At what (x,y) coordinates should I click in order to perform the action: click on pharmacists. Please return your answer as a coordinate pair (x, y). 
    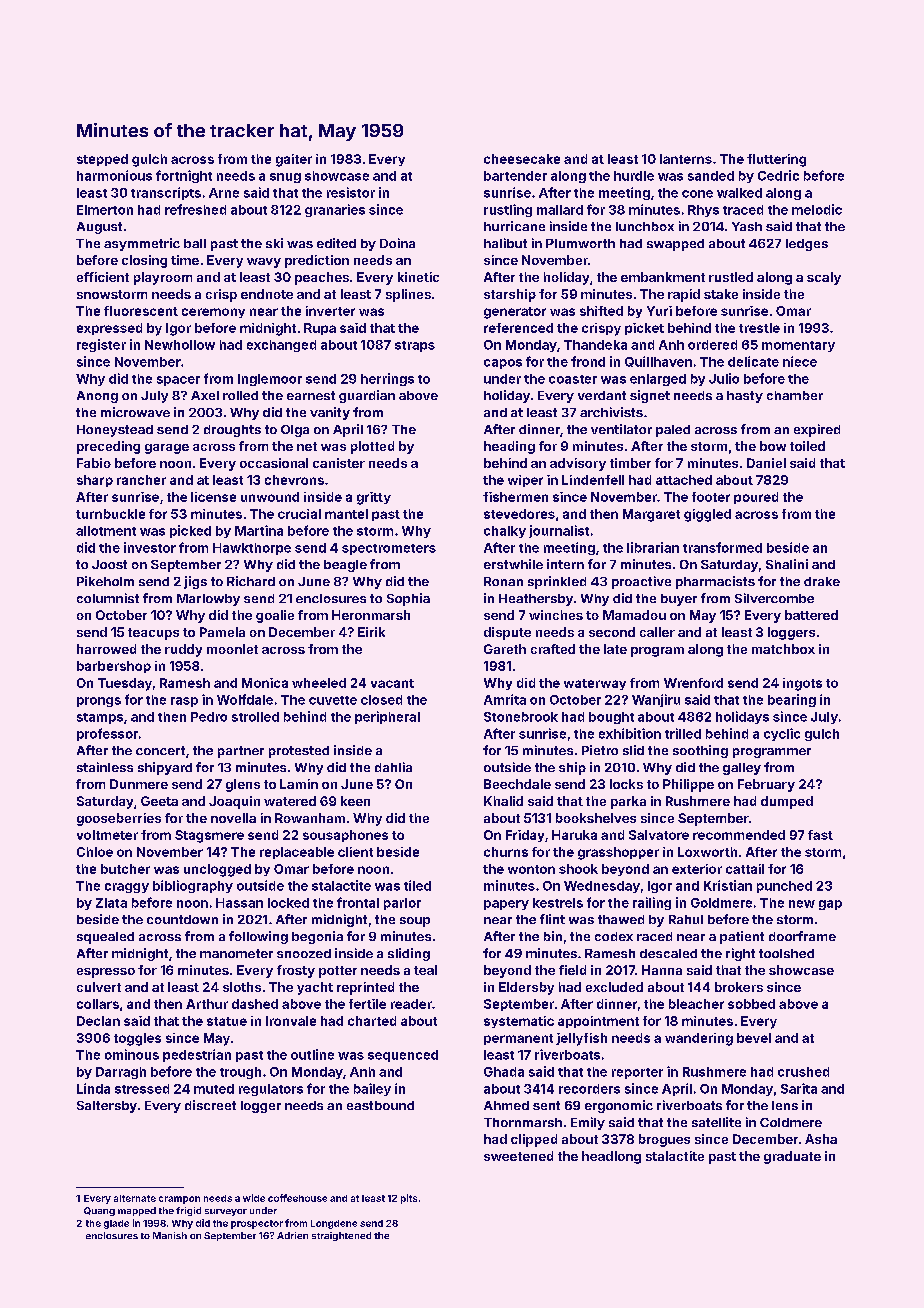
    Looking at the image, I should click on (715, 582).
